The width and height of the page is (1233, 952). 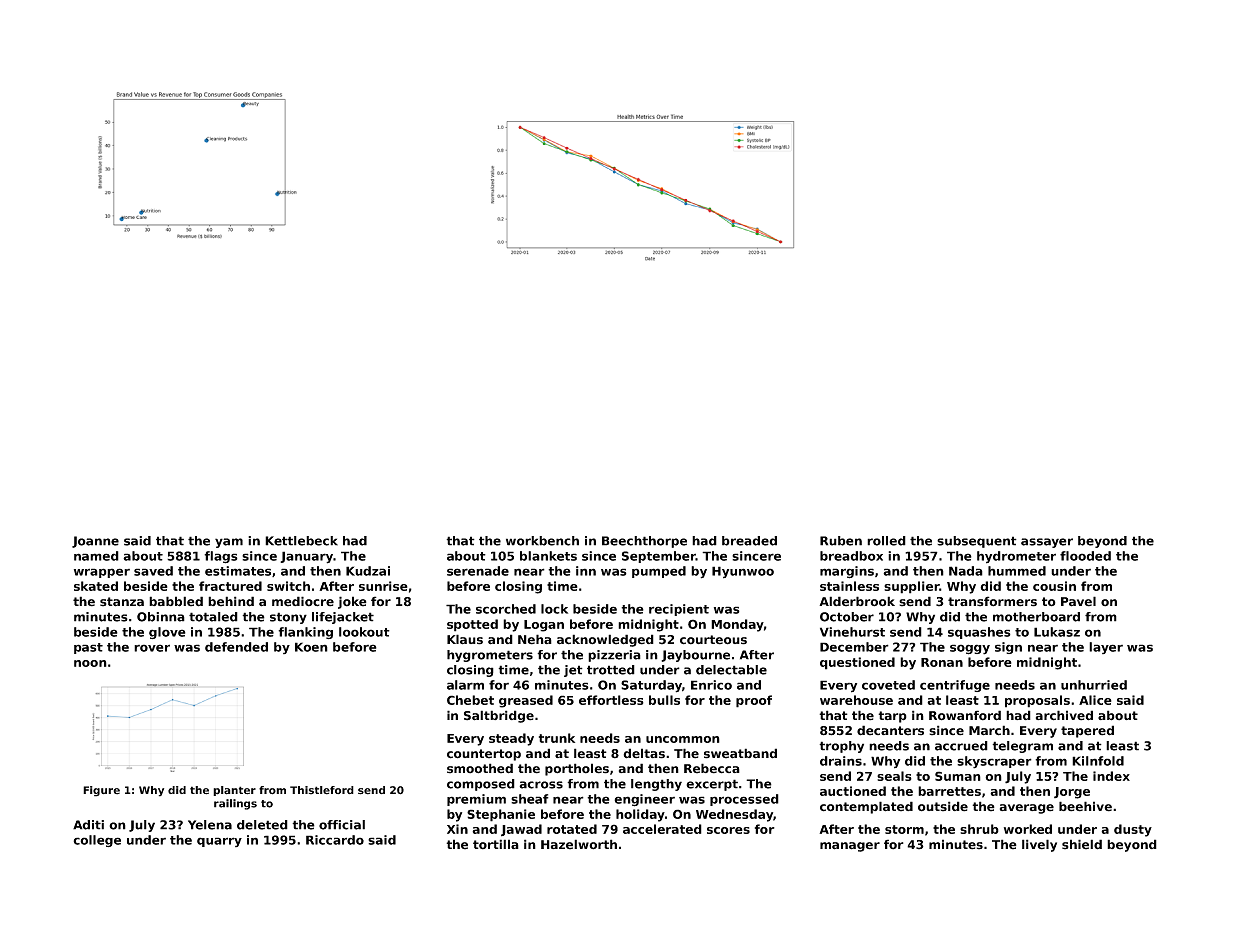 What do you see at coordinates (744, 800) in the page?
I see `processed` at bounding box center [744, 800].
